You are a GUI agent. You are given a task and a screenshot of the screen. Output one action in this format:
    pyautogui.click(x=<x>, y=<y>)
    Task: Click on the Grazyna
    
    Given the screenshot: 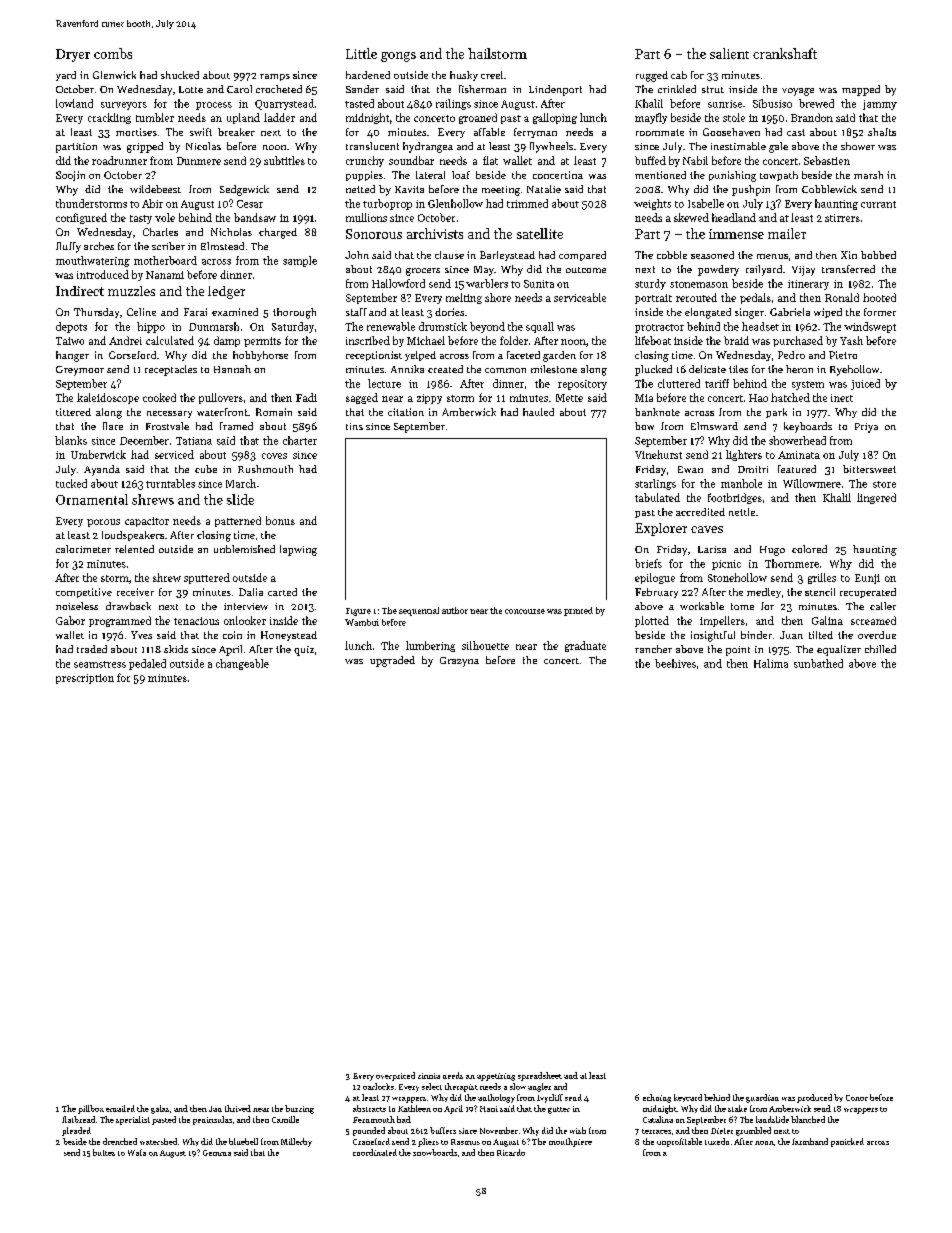 What is the action you would take?
    pyautogui.click(x=459, y=662)
